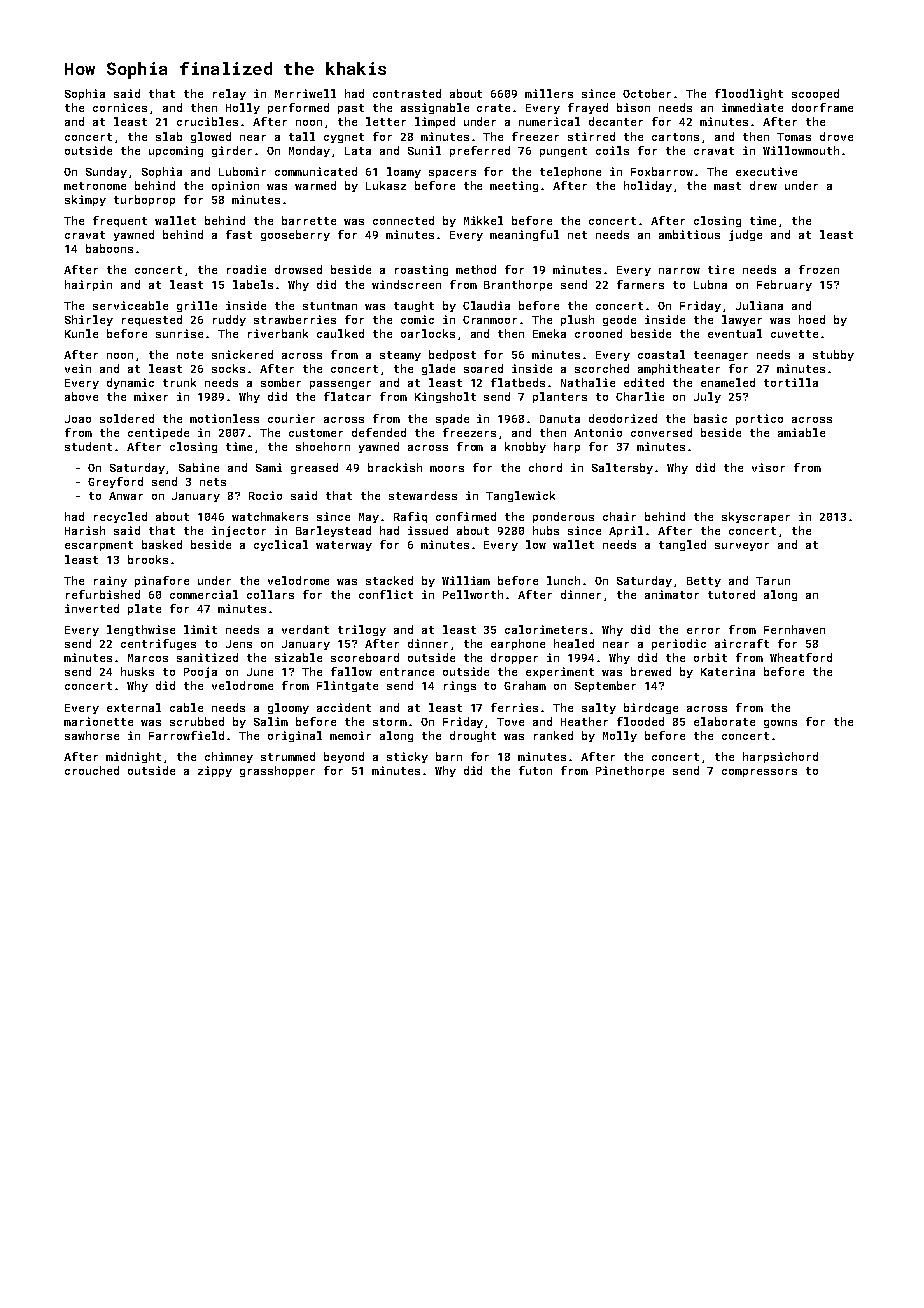  I want to click on teenager, so click(721, 356).
